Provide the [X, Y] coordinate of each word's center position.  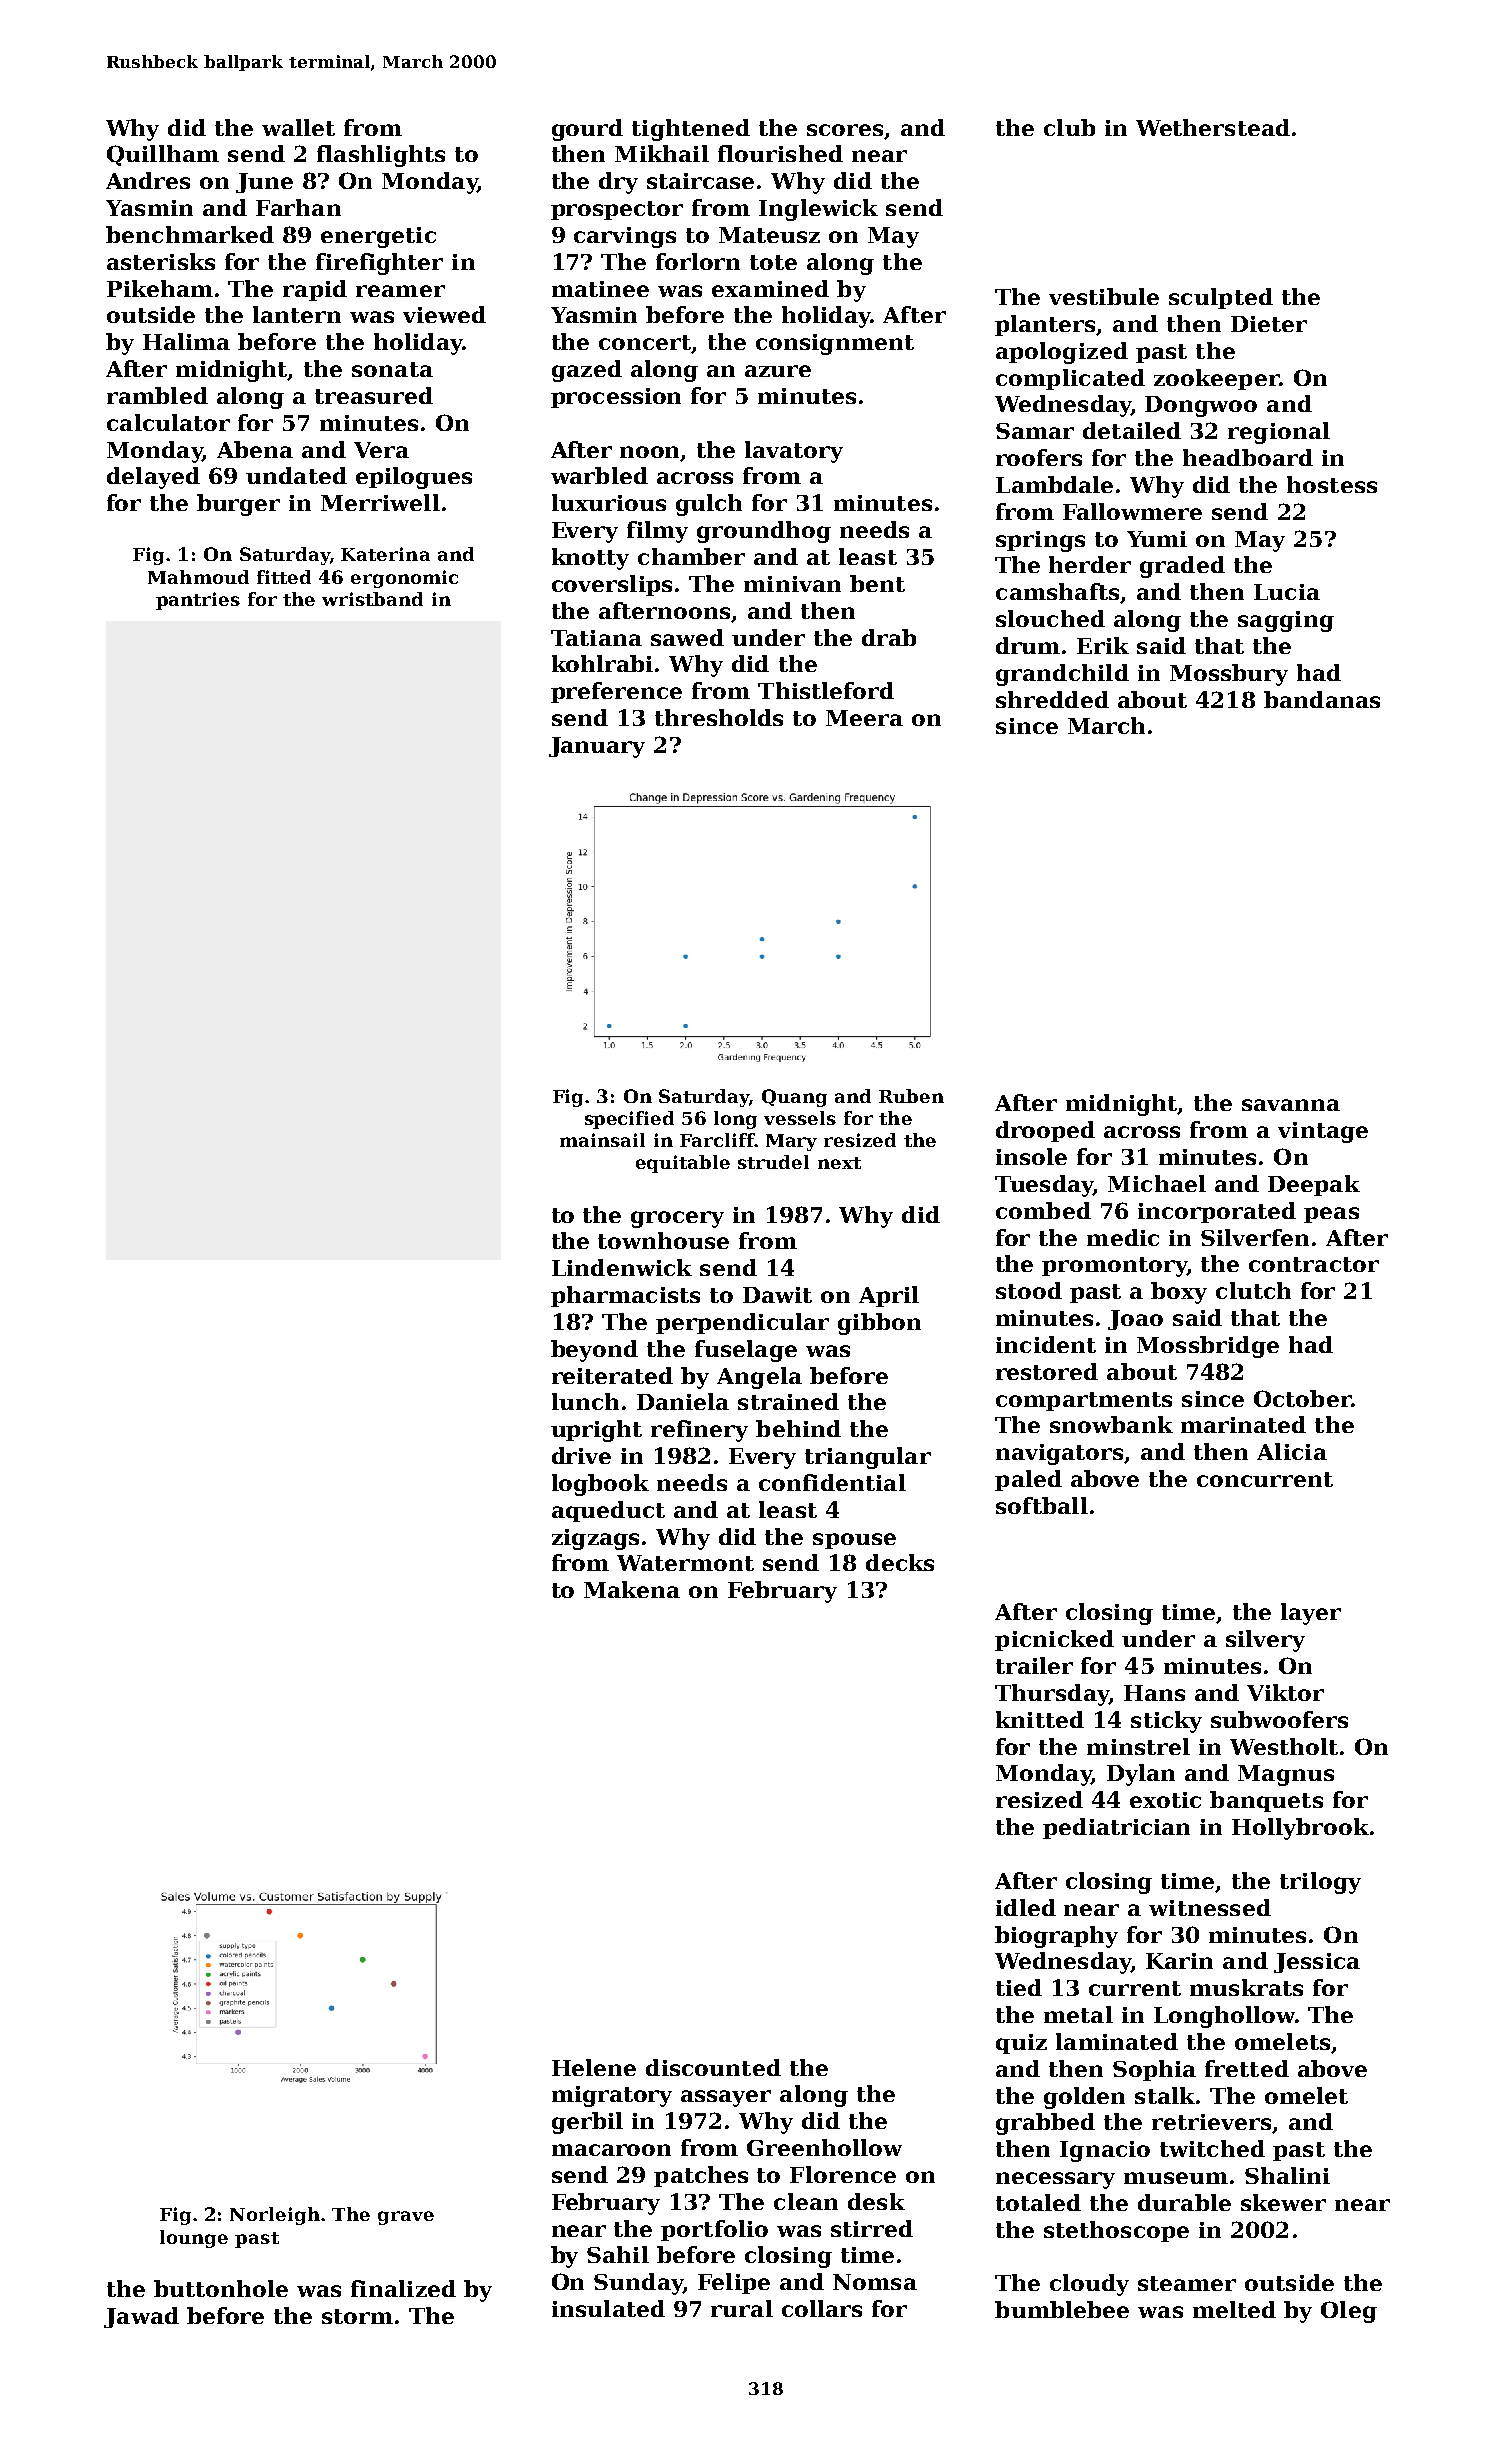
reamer [400, 291]
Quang [794, 1098]
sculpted [1221, 298]
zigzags [595, 1539]
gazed [587, 371]
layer [1311, 1614]
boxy [1179, 1293]
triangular [868, 1458]
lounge [194, 2239]
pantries [198, 601]
